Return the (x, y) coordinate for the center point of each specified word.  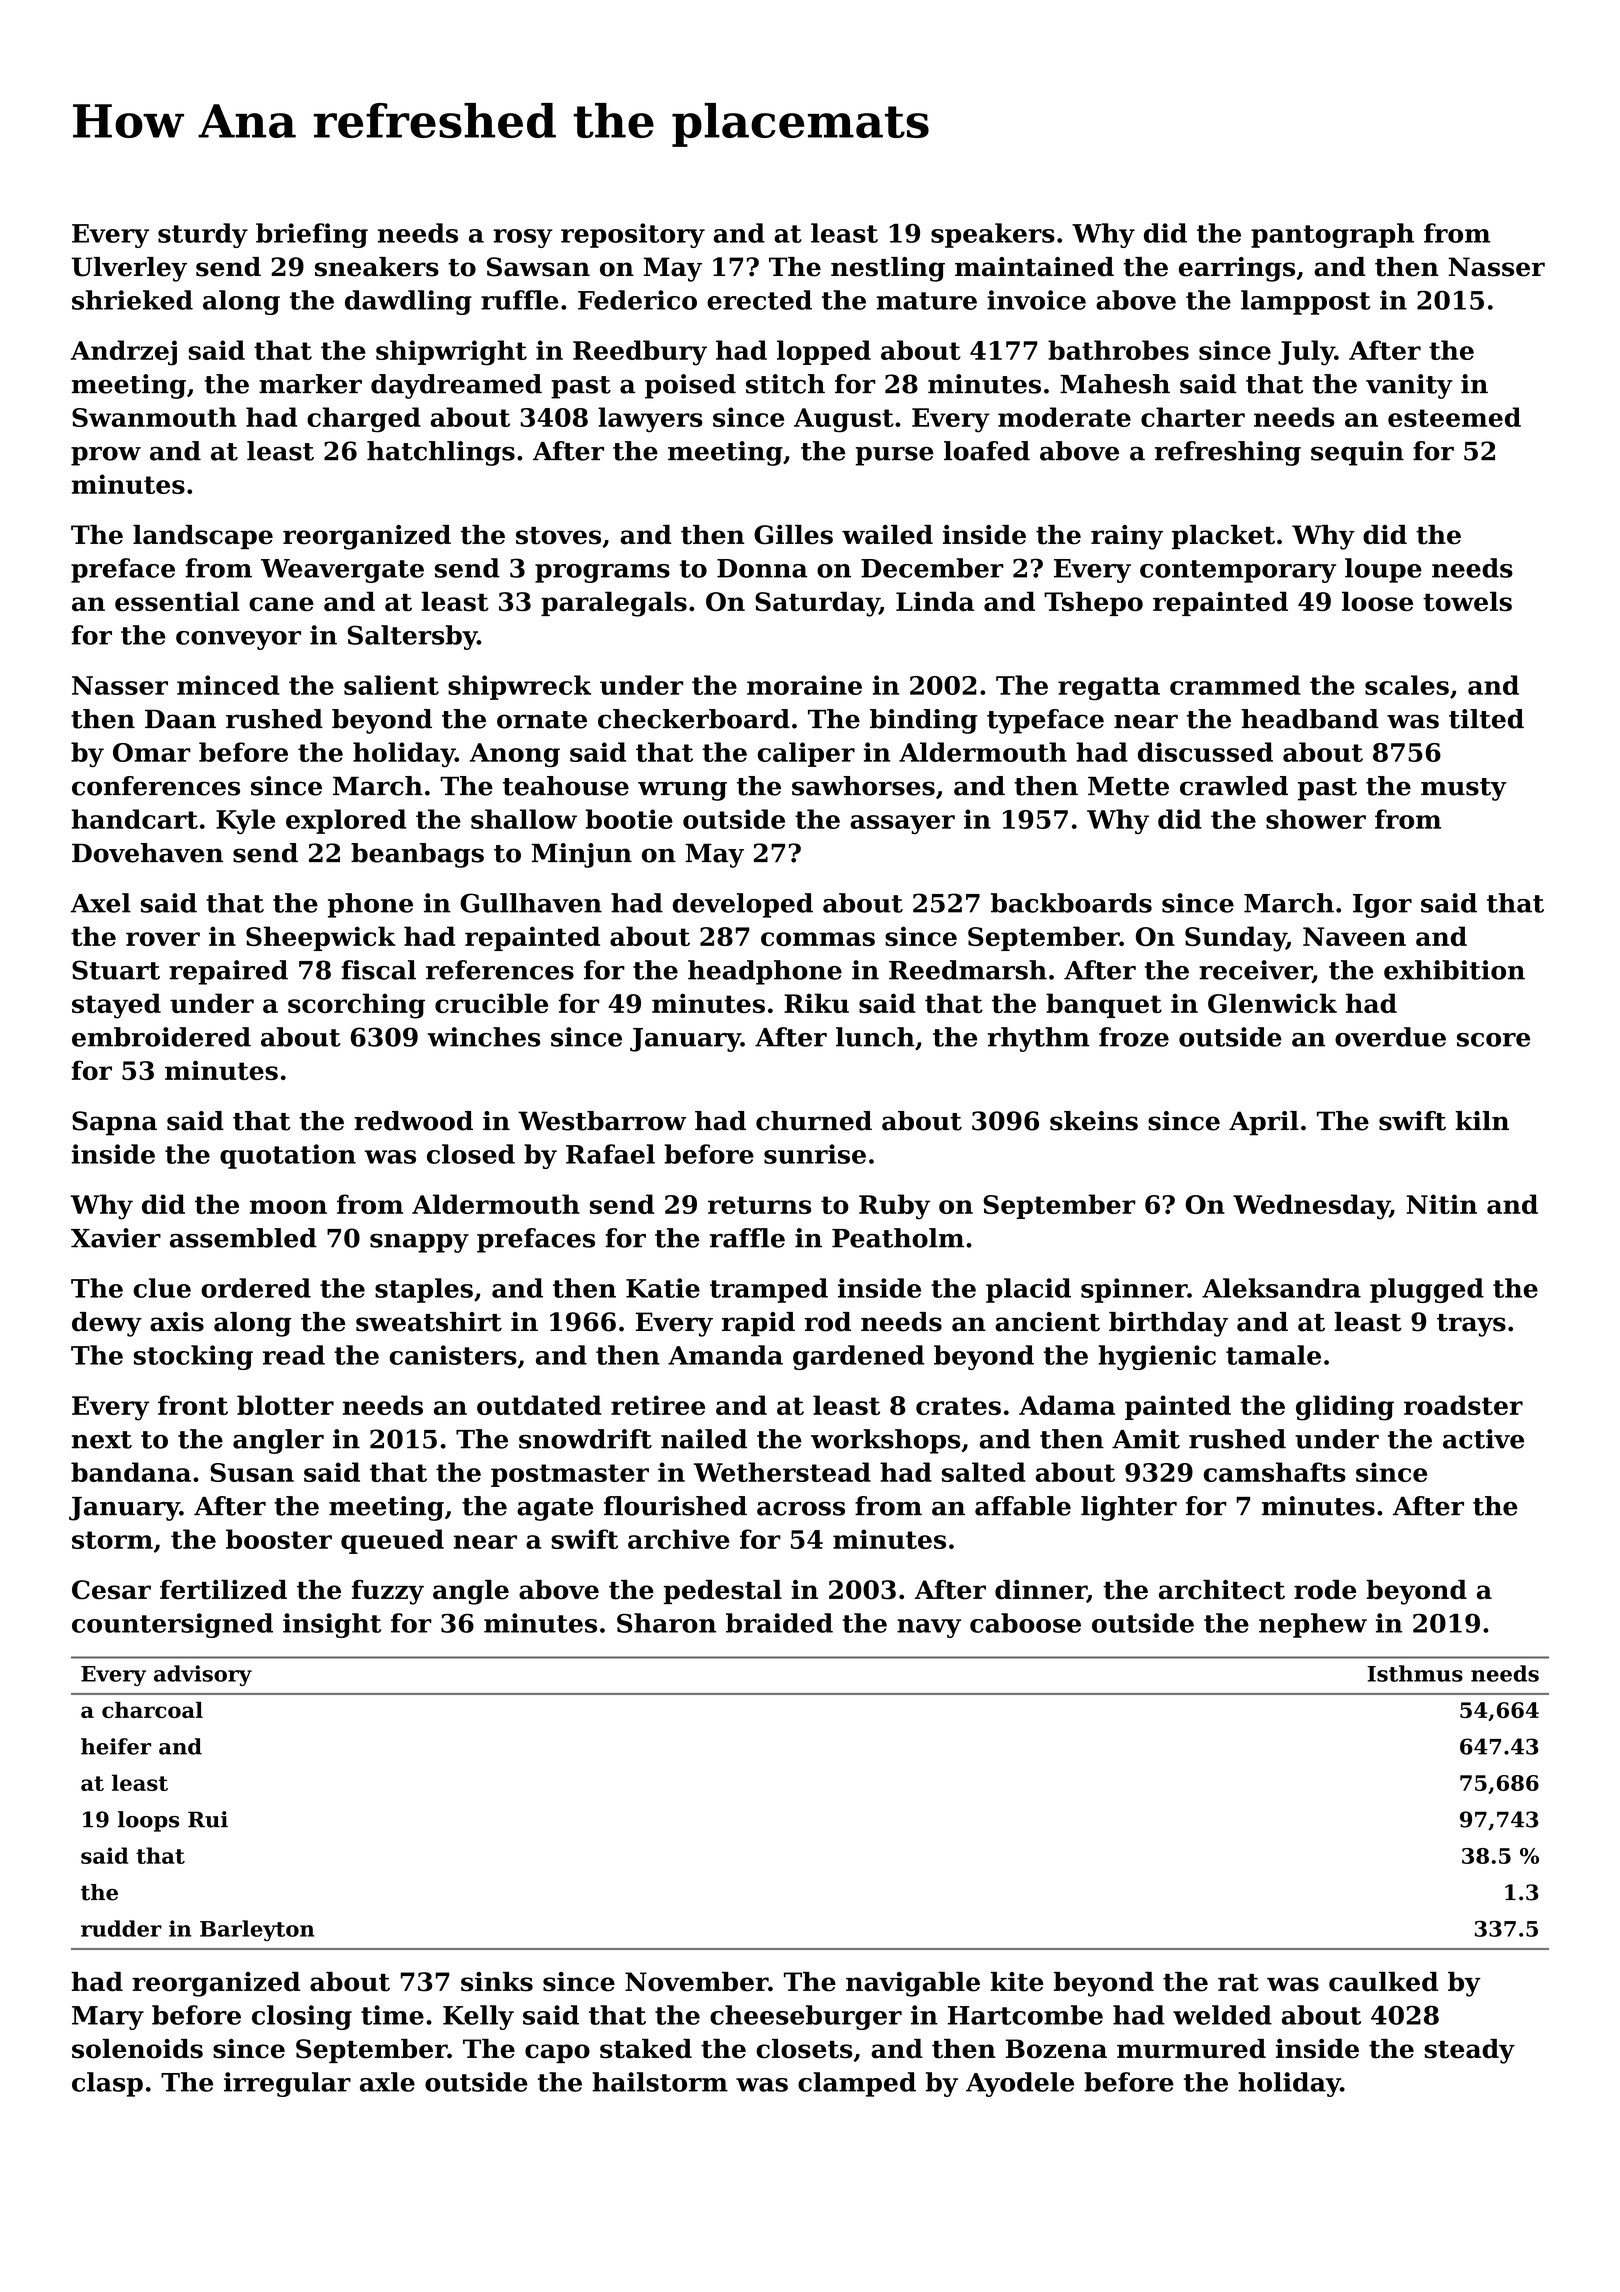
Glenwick (1272, 1003)
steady (1469, 2051)
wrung (682, 791)
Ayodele (1020, 2084)
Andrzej (124, 353)
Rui (208, 1819)
